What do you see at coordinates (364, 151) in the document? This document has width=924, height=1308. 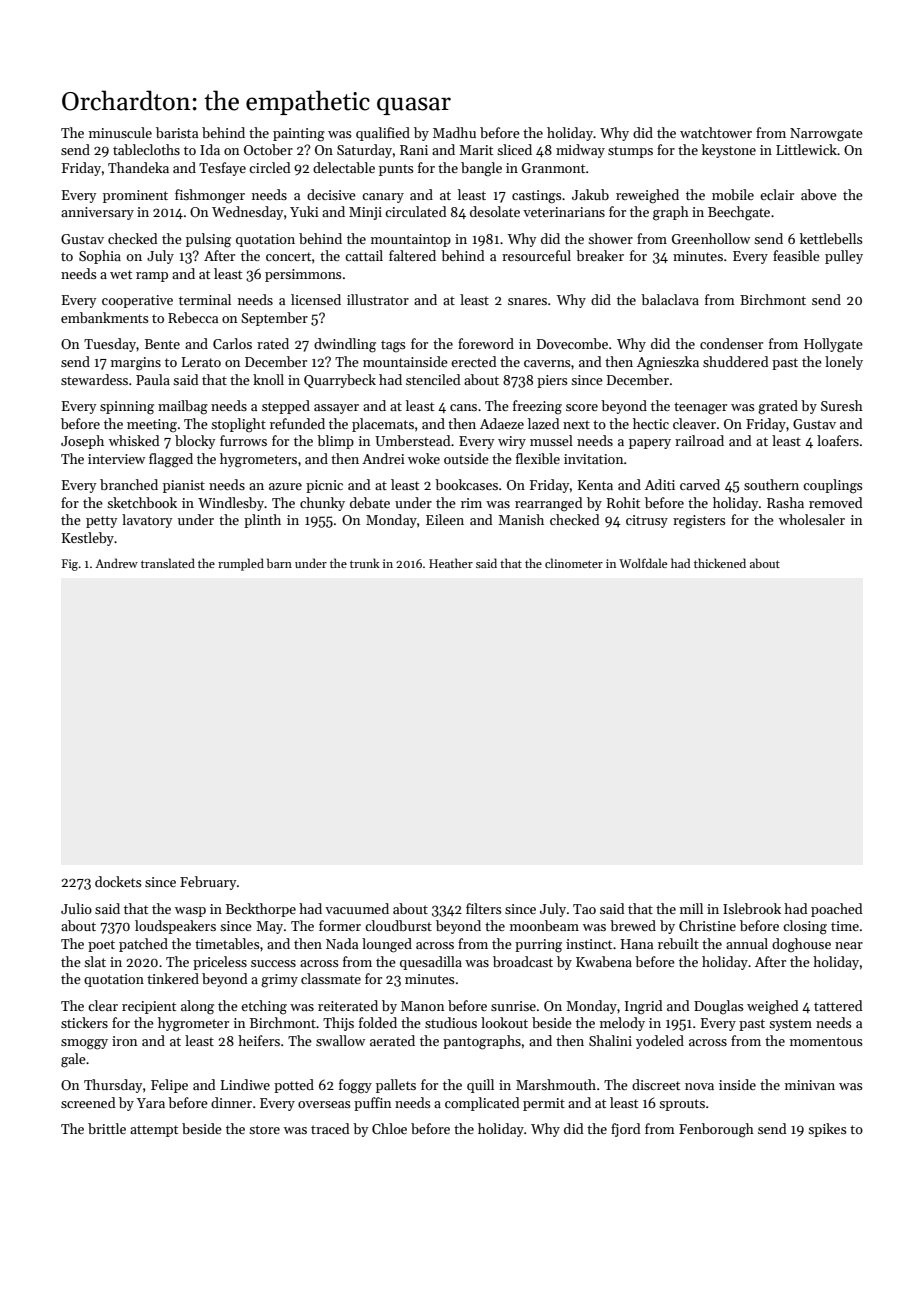 I see `Saturday` at bounding box center [364, 151].
